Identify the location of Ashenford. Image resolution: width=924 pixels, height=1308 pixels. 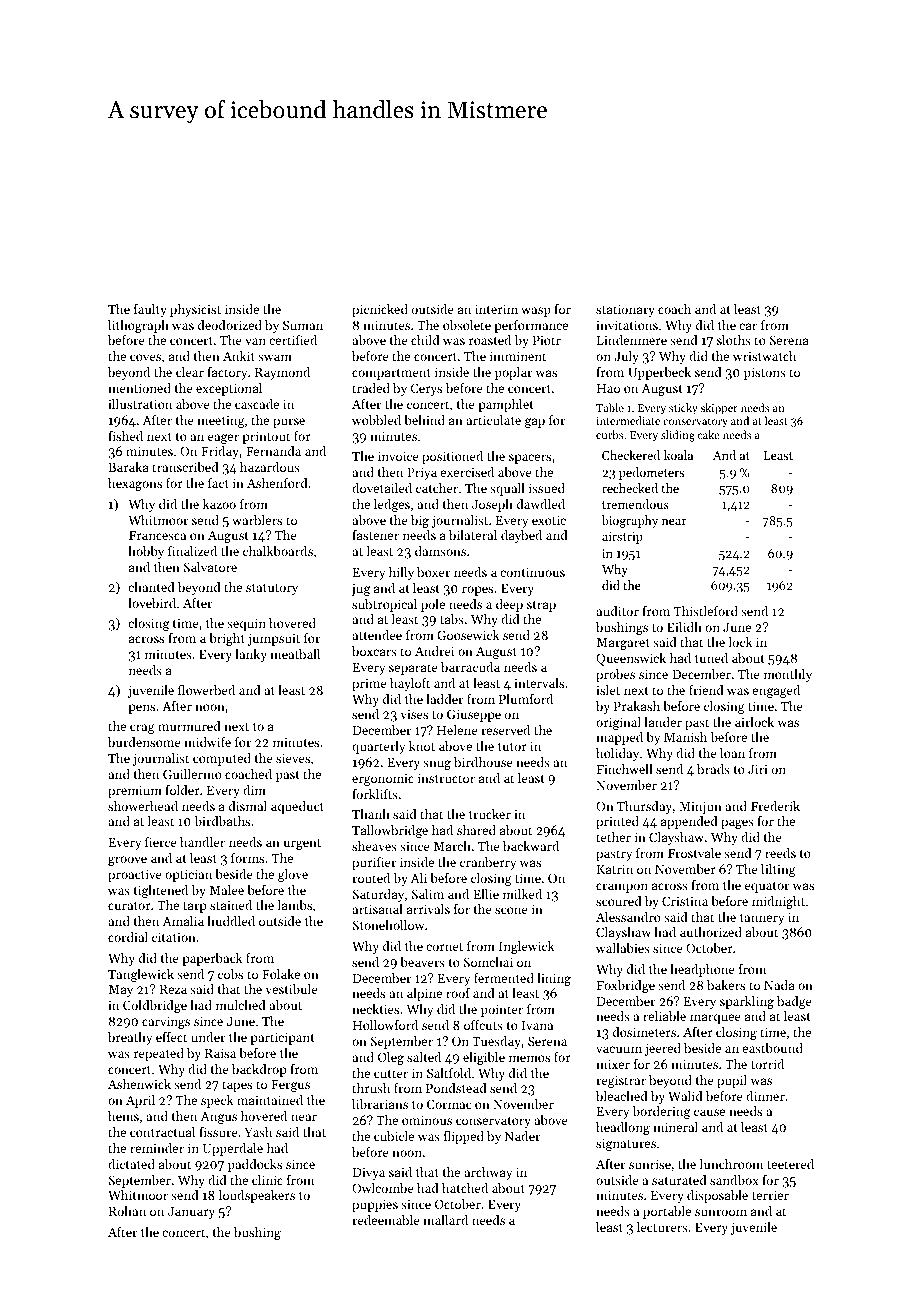
(277, 483).
